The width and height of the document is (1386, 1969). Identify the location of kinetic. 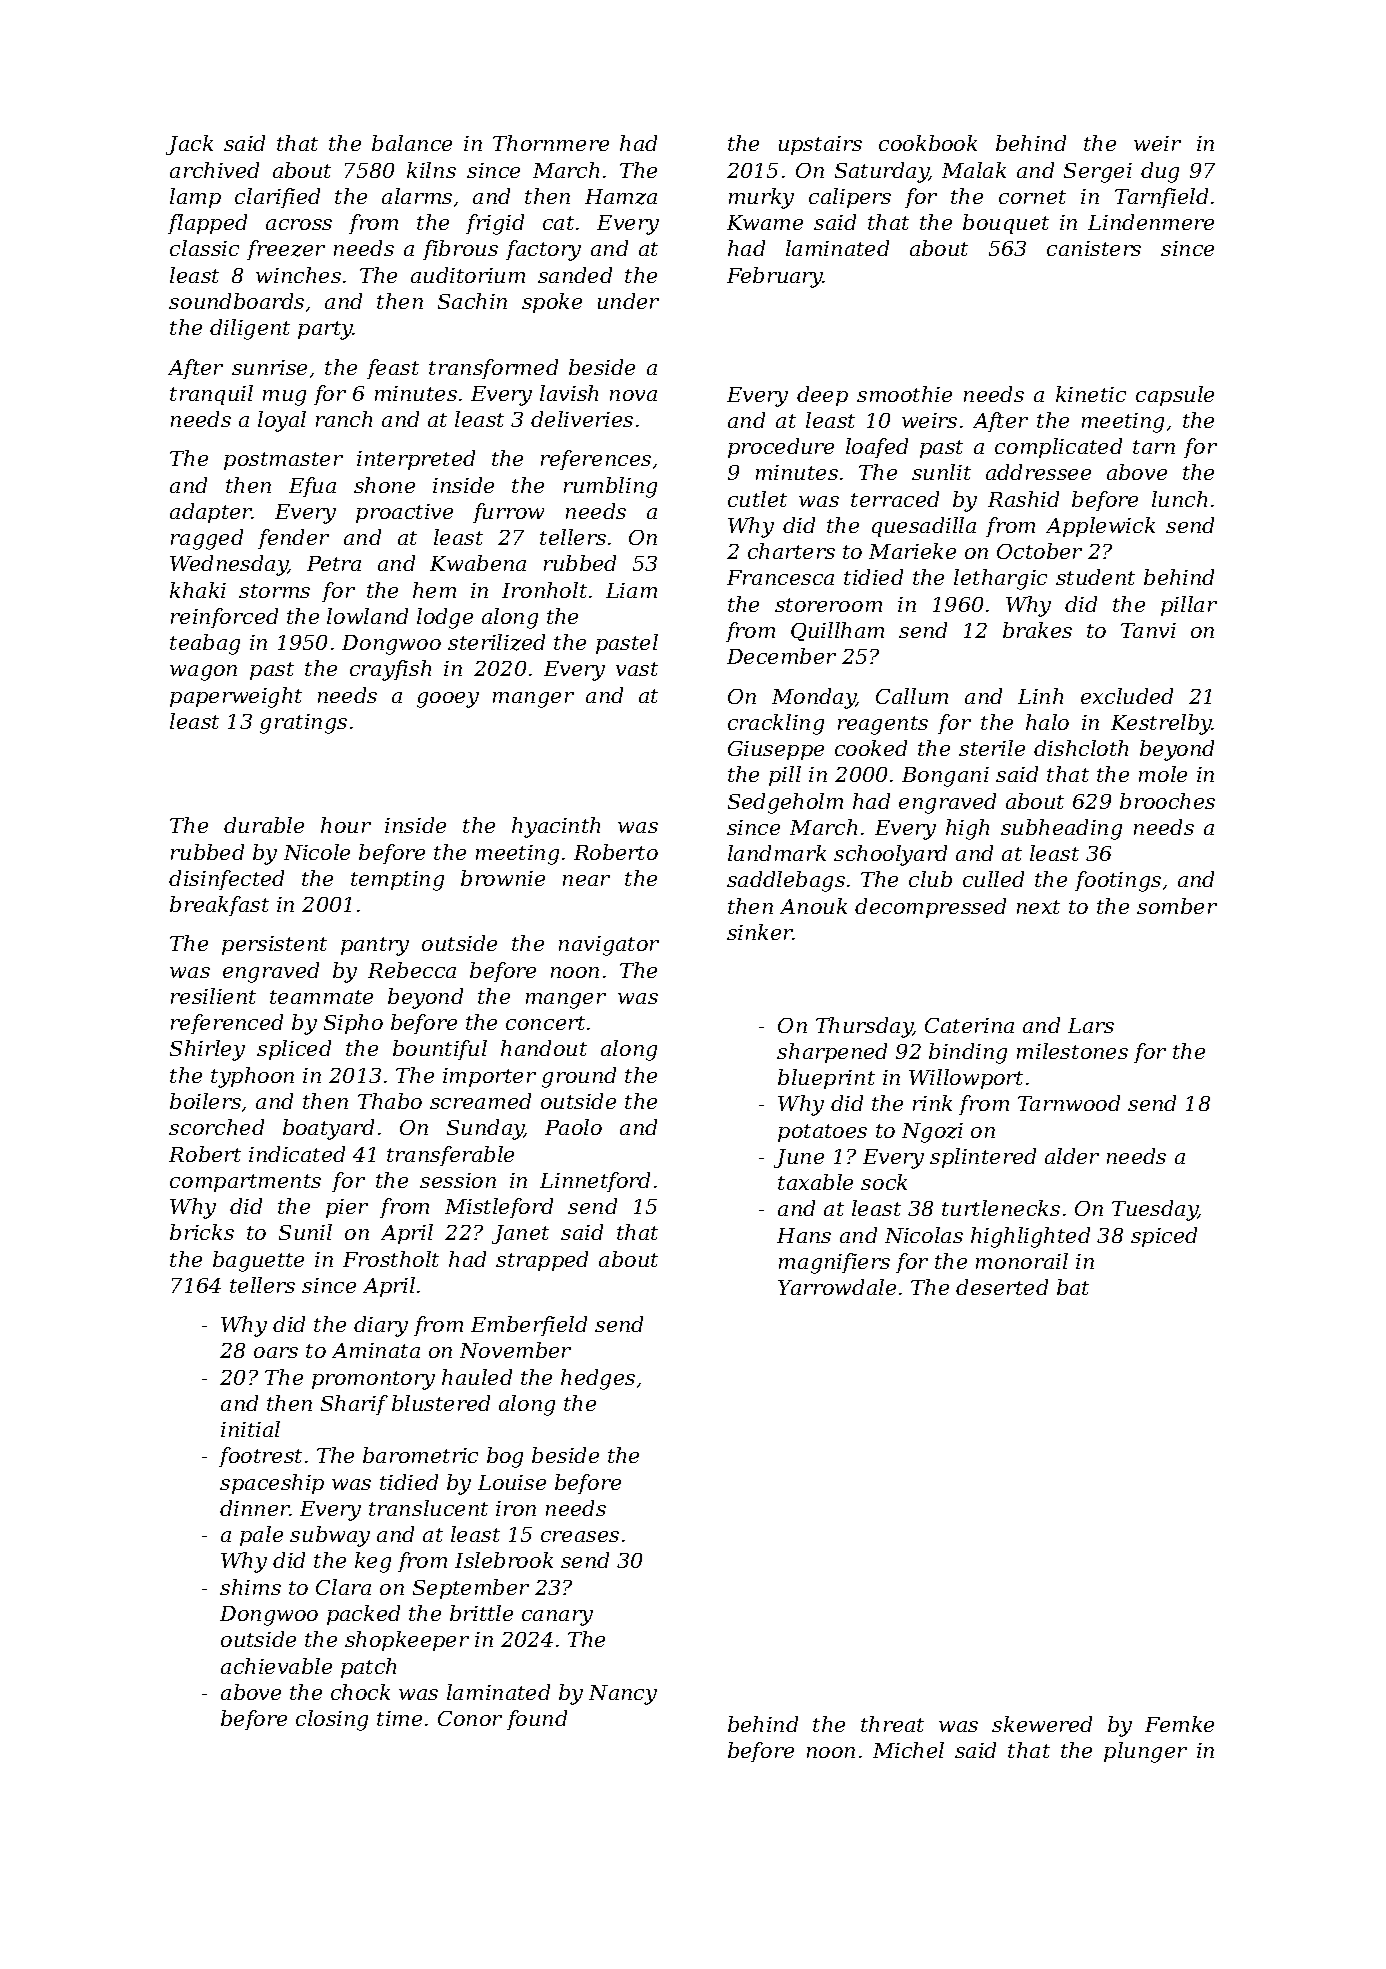
(1091, 394).
